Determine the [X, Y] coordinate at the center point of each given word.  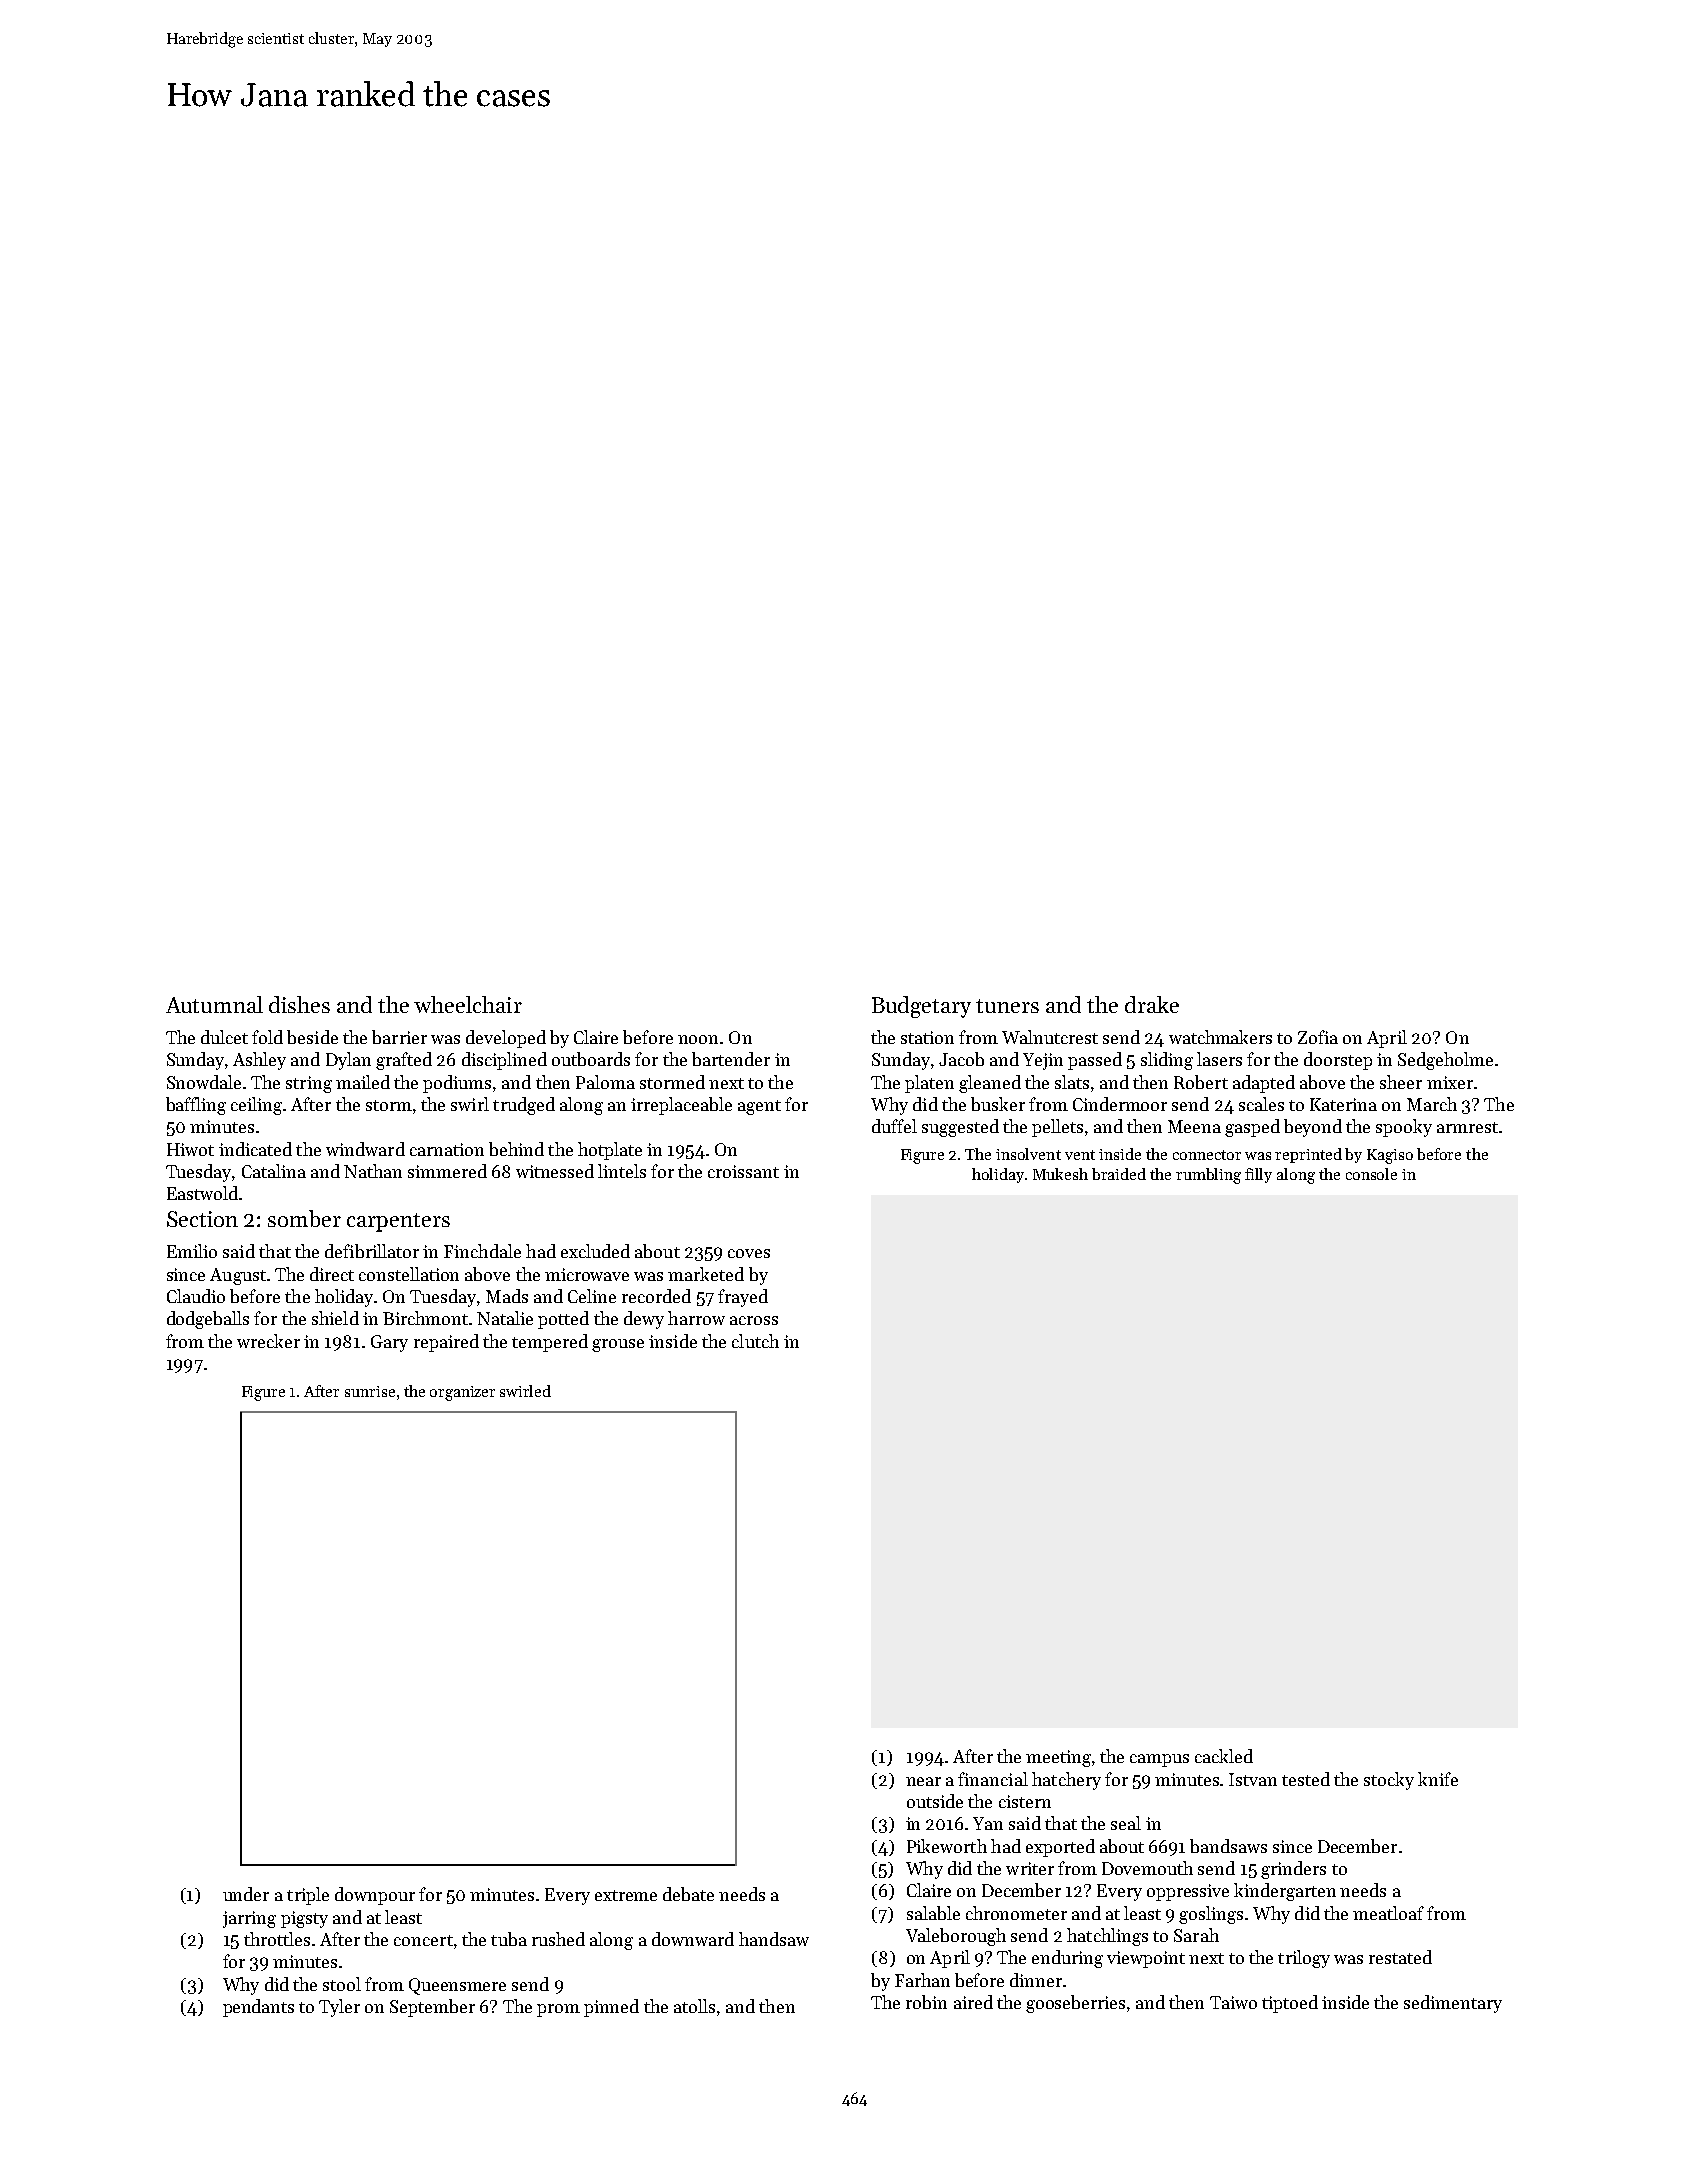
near [923, 1781]
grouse [618, 1345]
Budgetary [921, 1007]
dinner [1036, 1980]
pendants [258, 2008]
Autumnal [214, 1004]
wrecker [268, 1341]
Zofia [1318, 1037]
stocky [1389, 1781]
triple [308, 1896]
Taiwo [1233, 2002]
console [1371, 1174]
